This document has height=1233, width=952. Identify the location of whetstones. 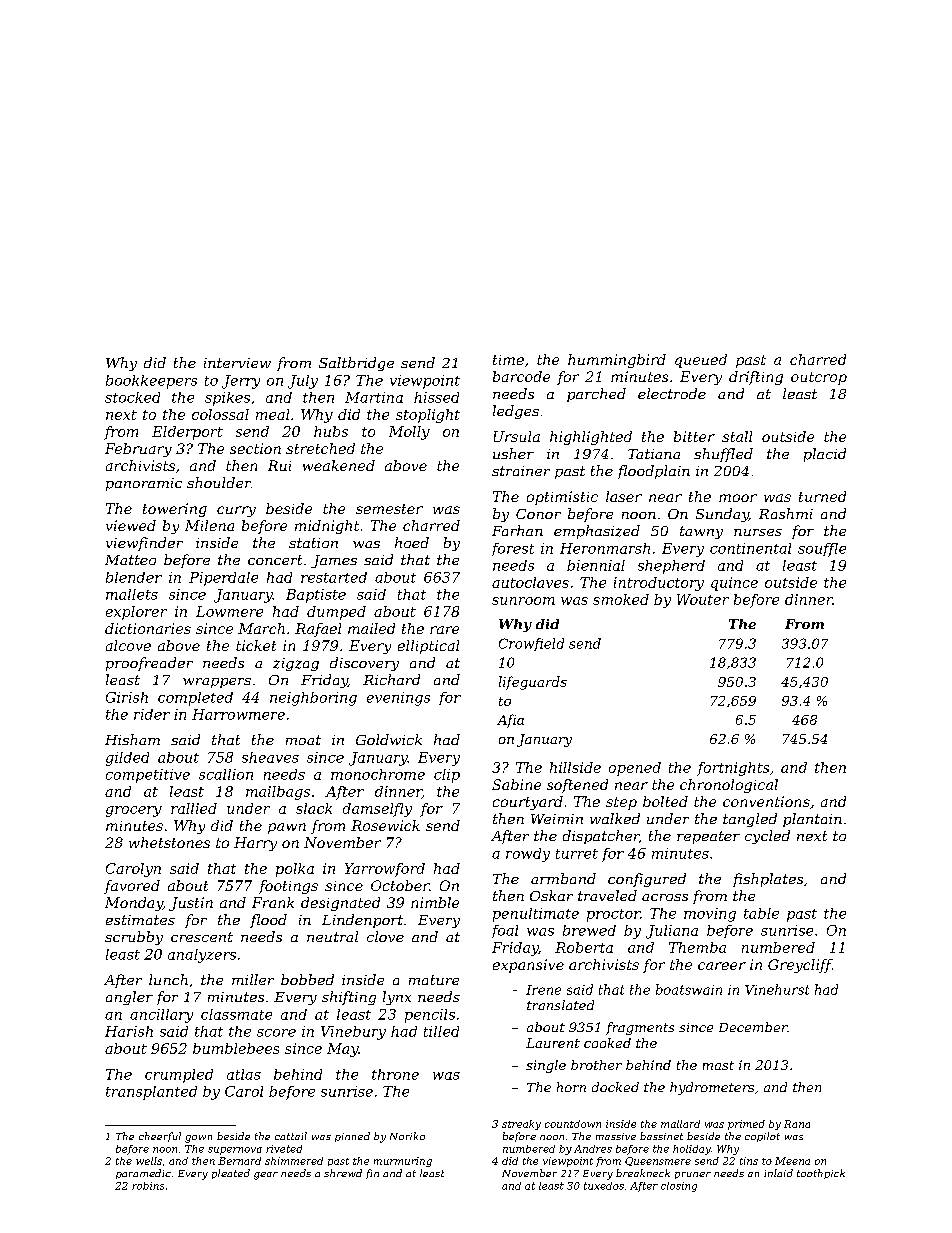
(169, 842).
